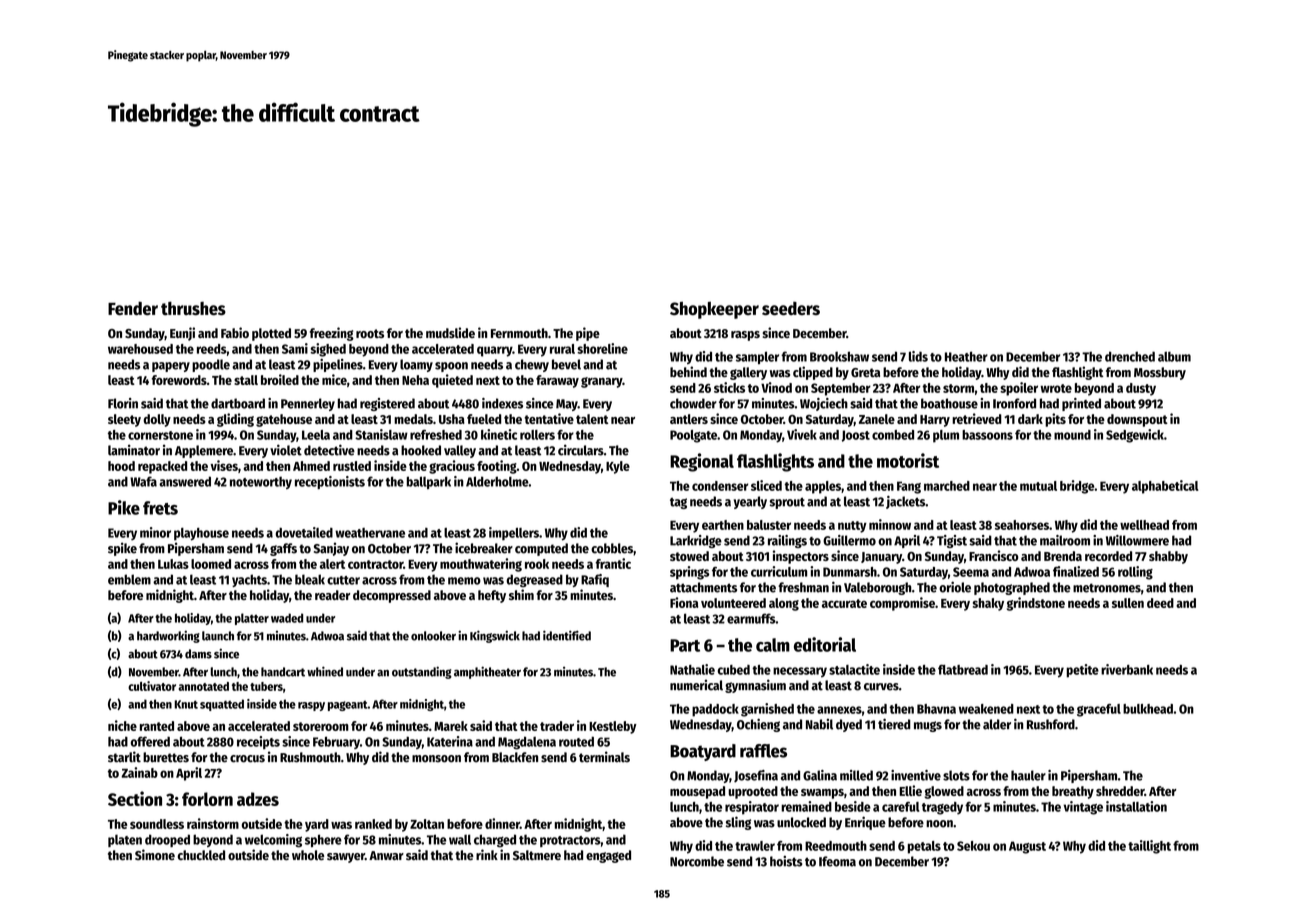 The image size is (1308, 924). Describe the element at coordinates (613, 727) in the screenshot. I see `Kestleby` at that location.
